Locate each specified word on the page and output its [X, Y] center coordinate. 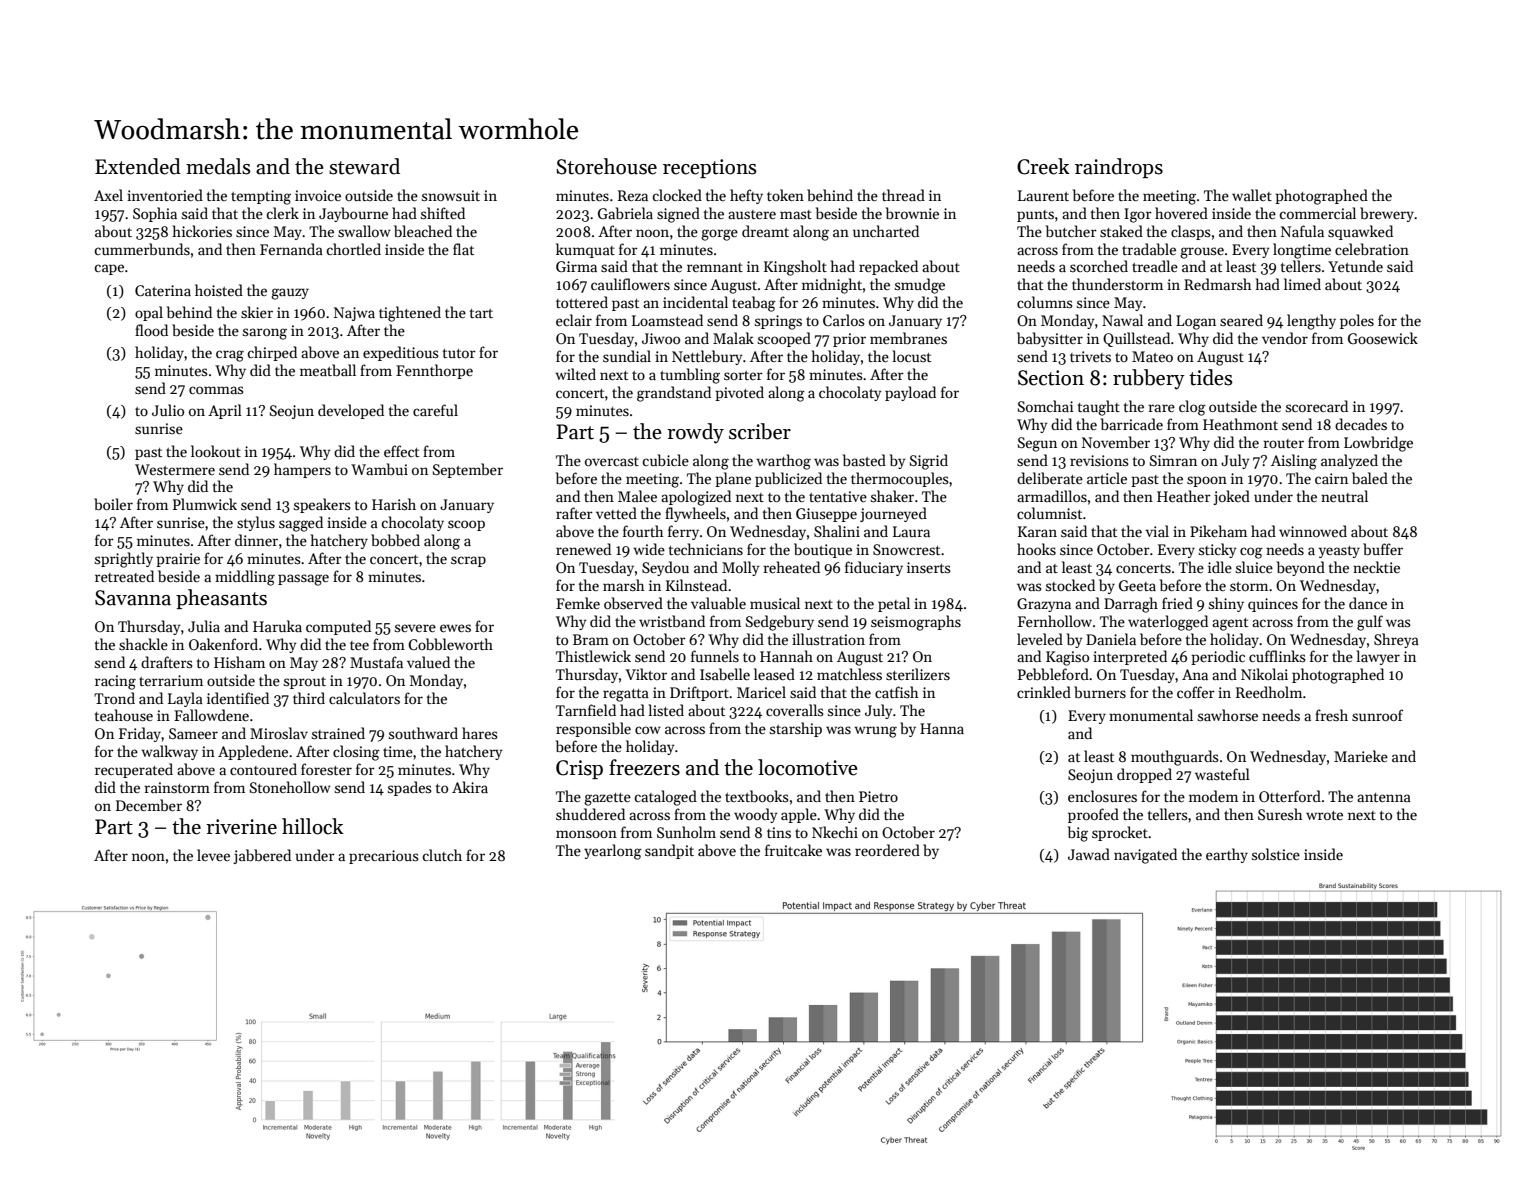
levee [213, 855]
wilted [575, 374]
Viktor [646, 674]
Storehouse [606, 166]
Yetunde [1355, 266]
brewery [1387, 214]
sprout [305, 683]
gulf [1370, 623]
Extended [138, 166]
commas [216, 390]
